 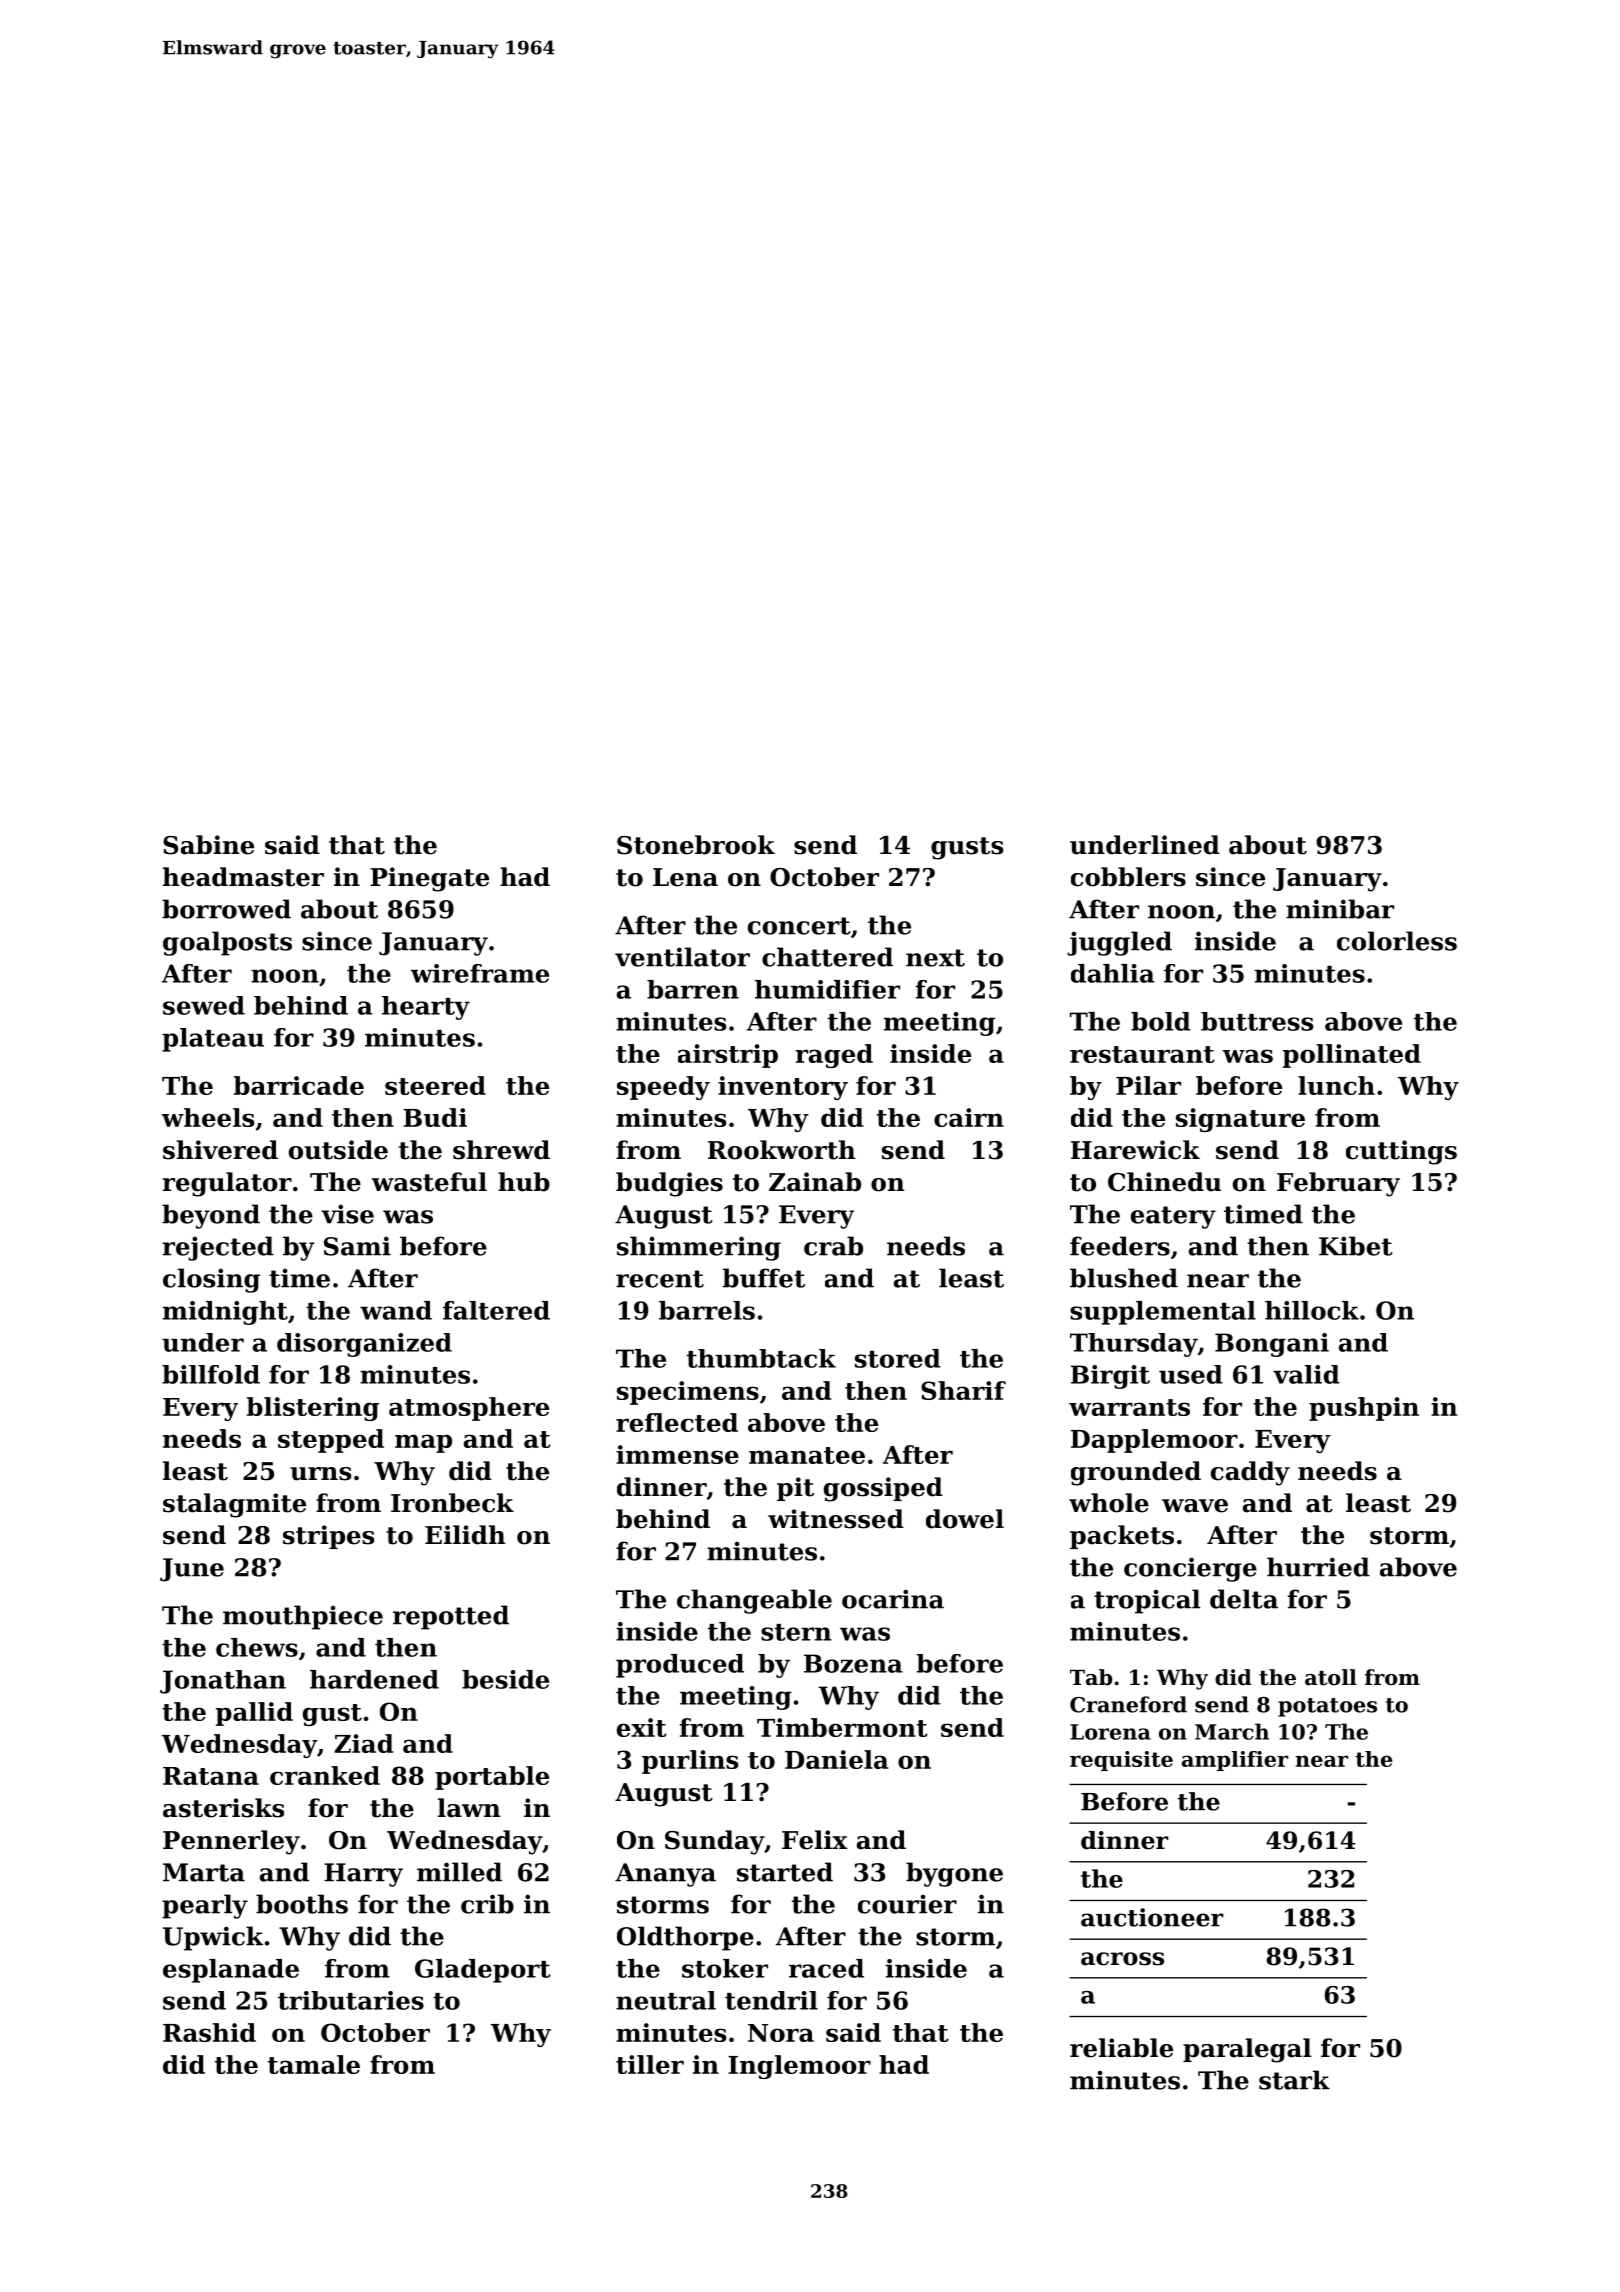 What do you see at coordinates (209, 2032) in the document?
I see `Rashid` at bounding box center [209, 2032].
